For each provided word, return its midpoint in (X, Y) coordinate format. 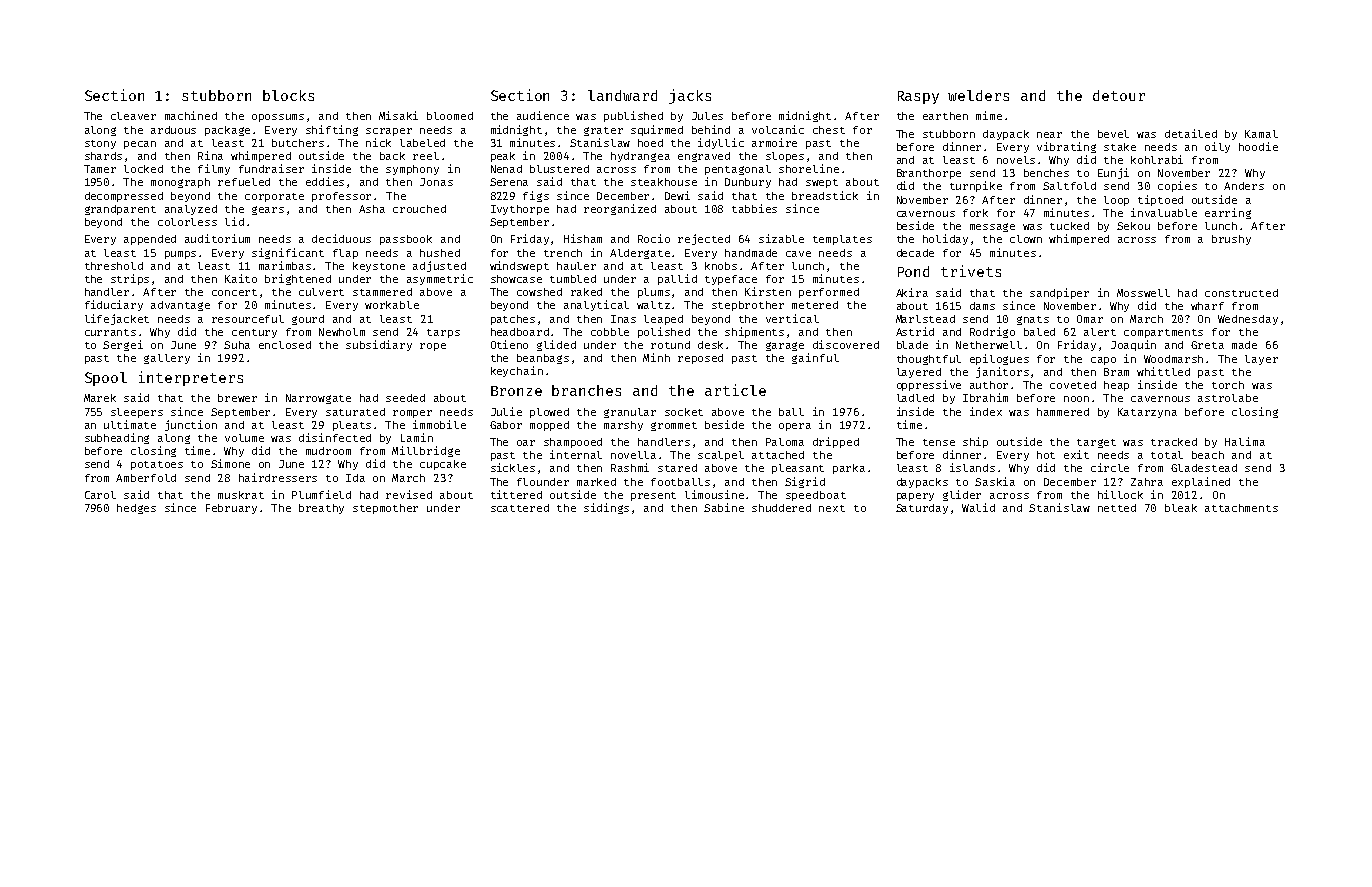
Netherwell (989, 345)
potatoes (157, 465)
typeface (731, 280)
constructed (1241, 293)
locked (143, 169)
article (735, 390)
